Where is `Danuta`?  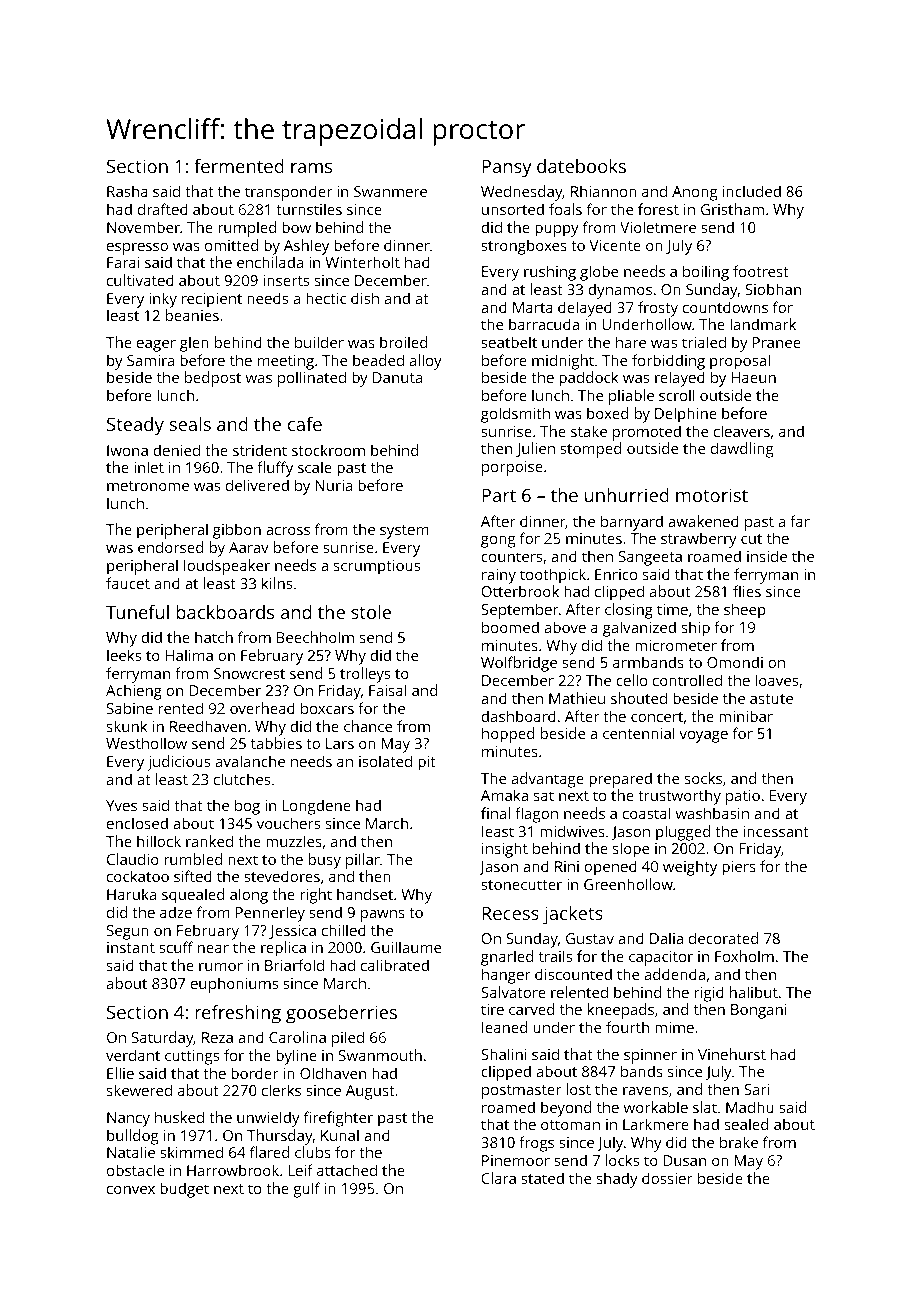 Danuta is located at coordinates (397, 377).
